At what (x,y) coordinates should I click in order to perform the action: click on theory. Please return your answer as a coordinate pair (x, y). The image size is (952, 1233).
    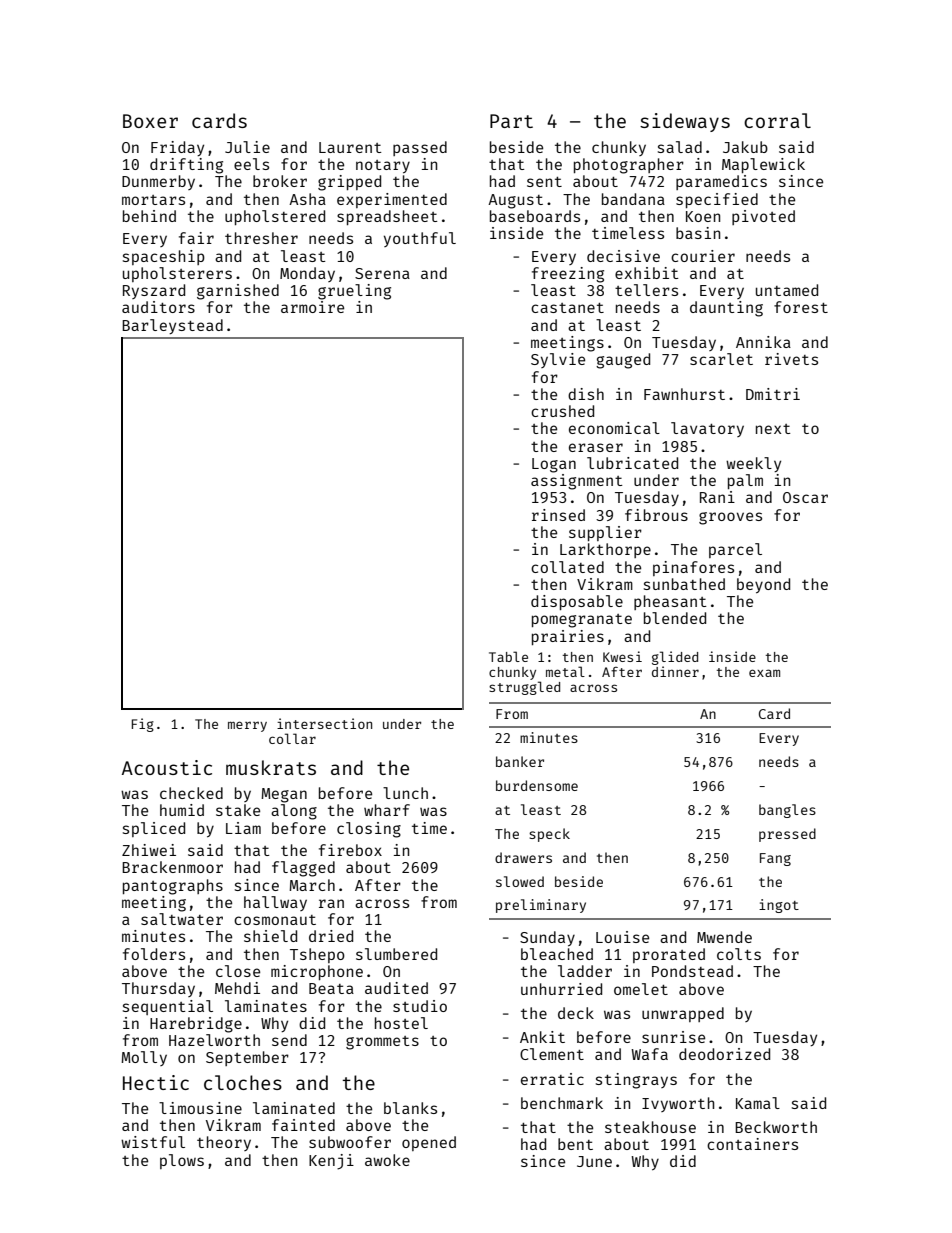
    Looking at the image, I should click on (224, 1143).
